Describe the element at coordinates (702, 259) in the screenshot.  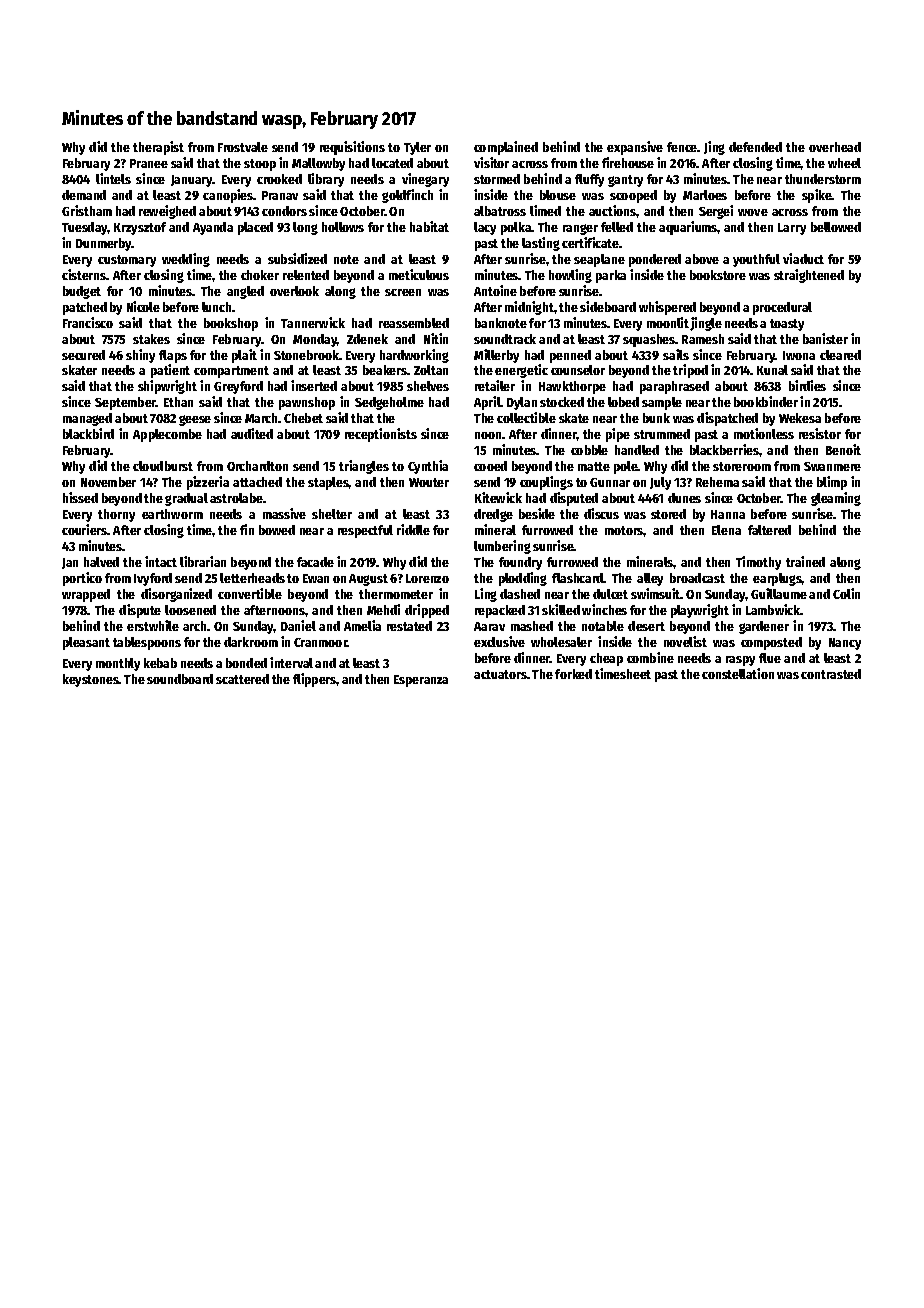
I see `above` at that location.
